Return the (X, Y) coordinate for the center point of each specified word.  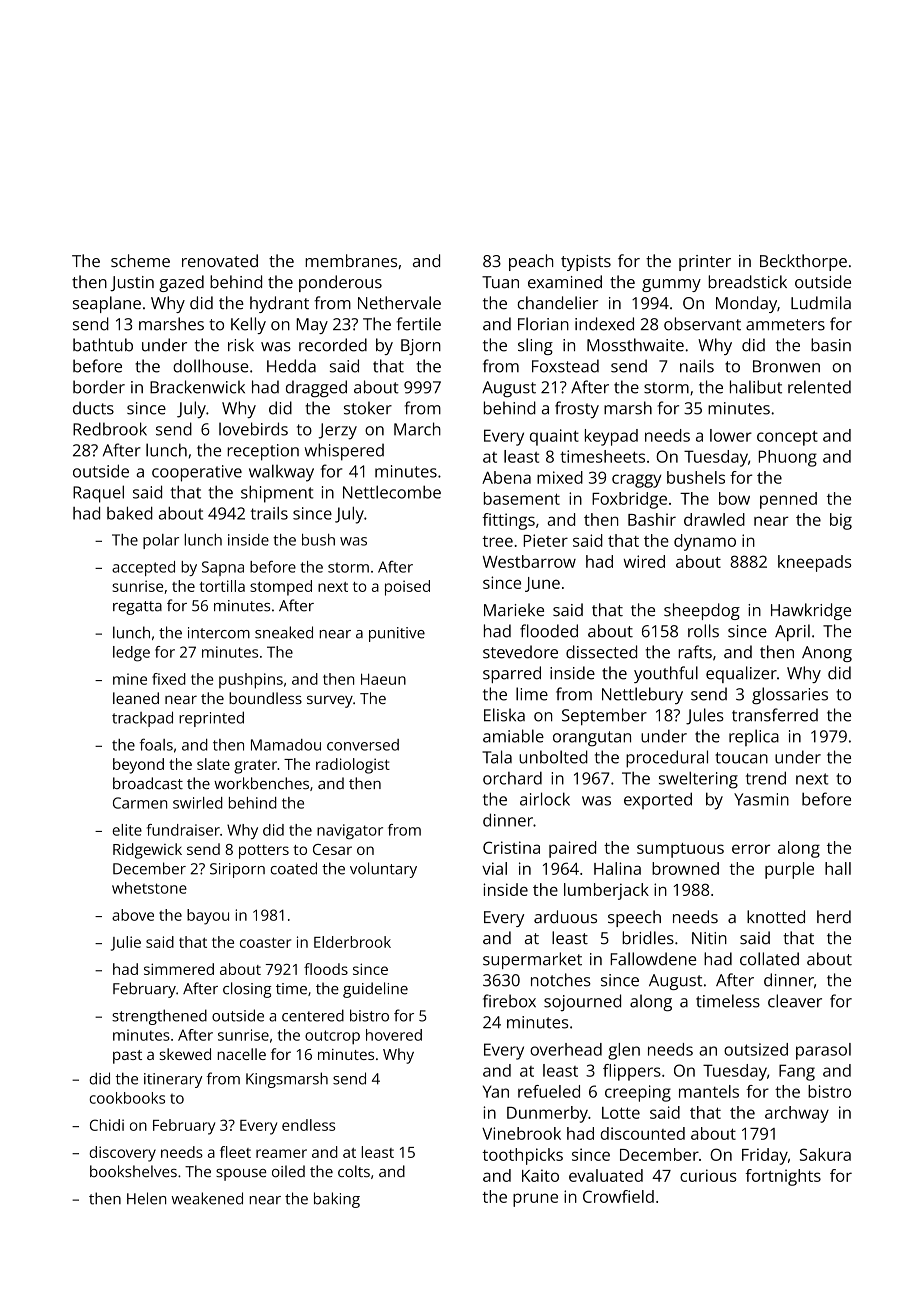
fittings (508, 521)
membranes (351, 260)
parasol (823, 1051)
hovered (394, 1035)
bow (734, 498)
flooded (549, 631)
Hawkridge (811, 611)
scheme (140, 260)
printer (705, 263)
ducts (93, 408)
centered (313, 1015)
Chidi (107, 1125)
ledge (131, 654)
